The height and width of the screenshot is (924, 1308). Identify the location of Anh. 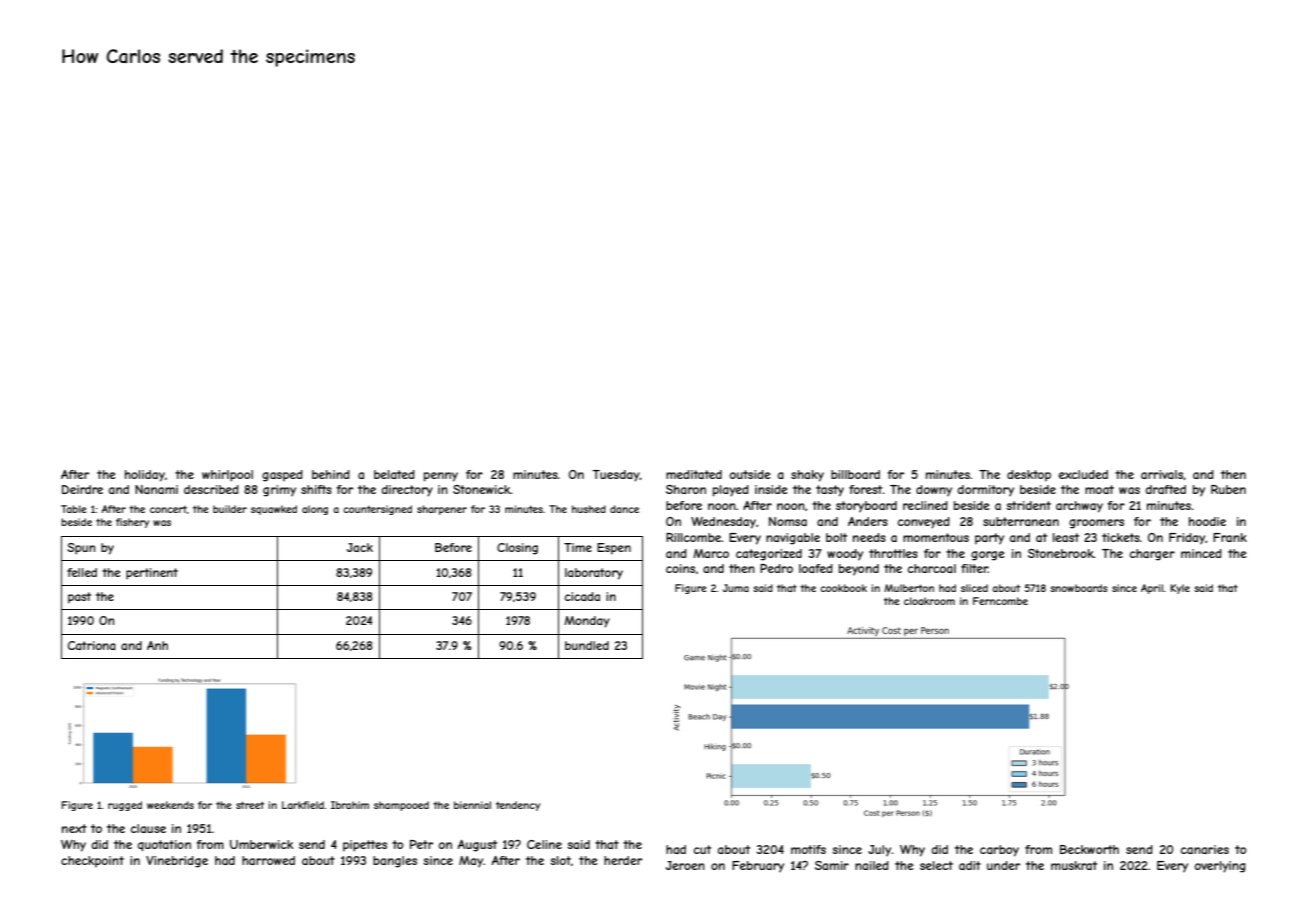
(157, 645).
